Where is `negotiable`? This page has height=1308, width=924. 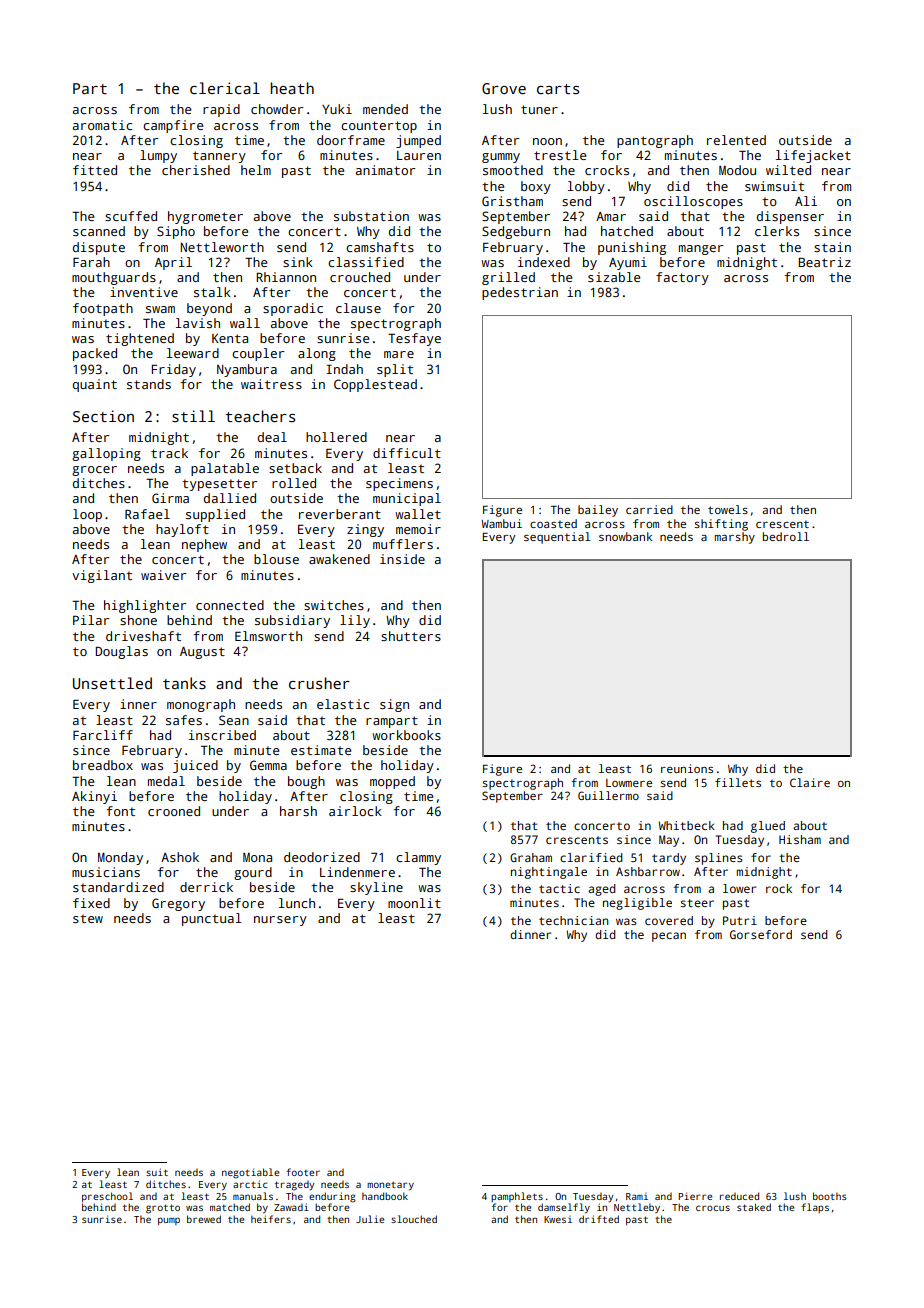
negotiable is located at coordinates (250, 1173).
